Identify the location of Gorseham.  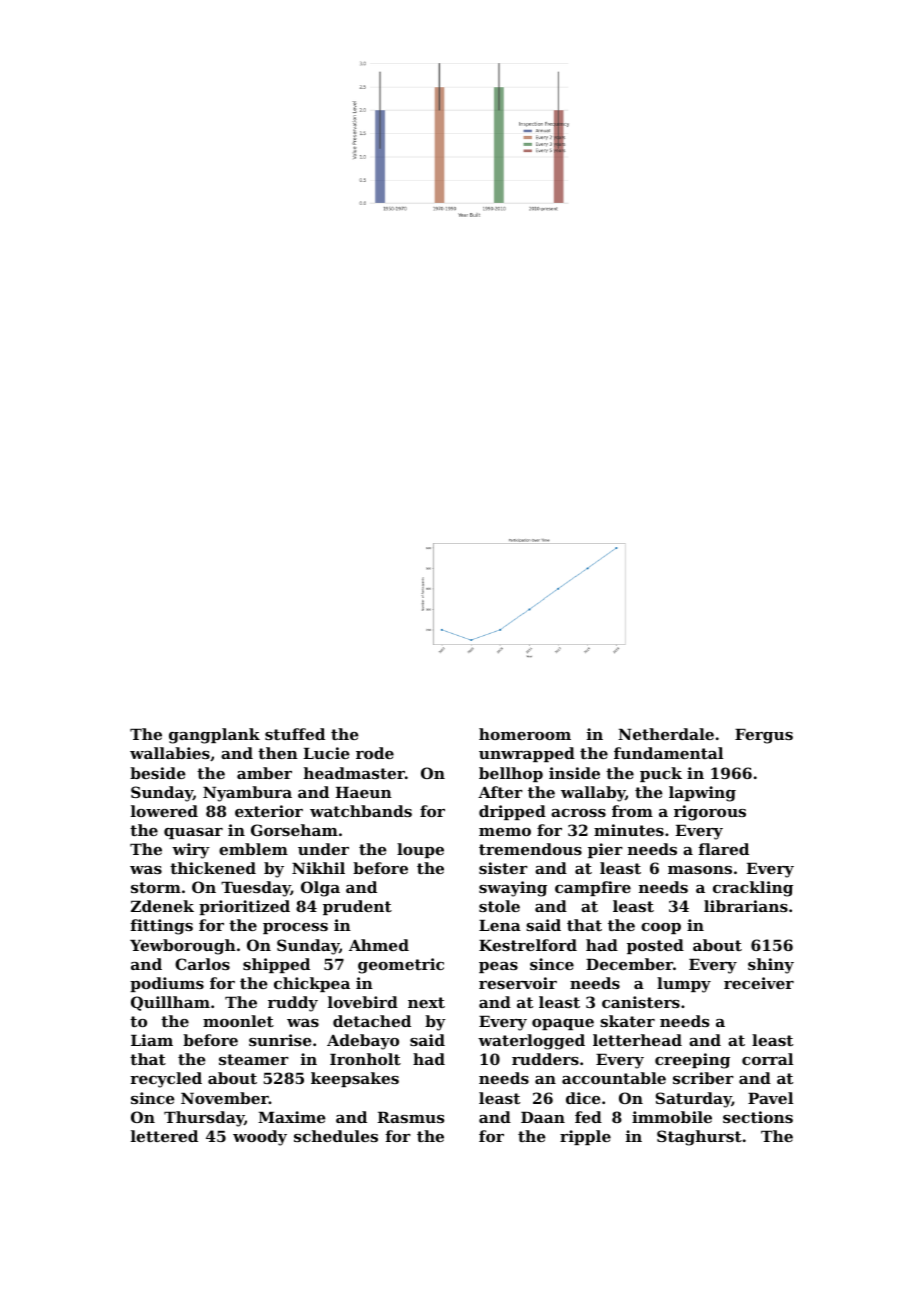
(294, 830).
